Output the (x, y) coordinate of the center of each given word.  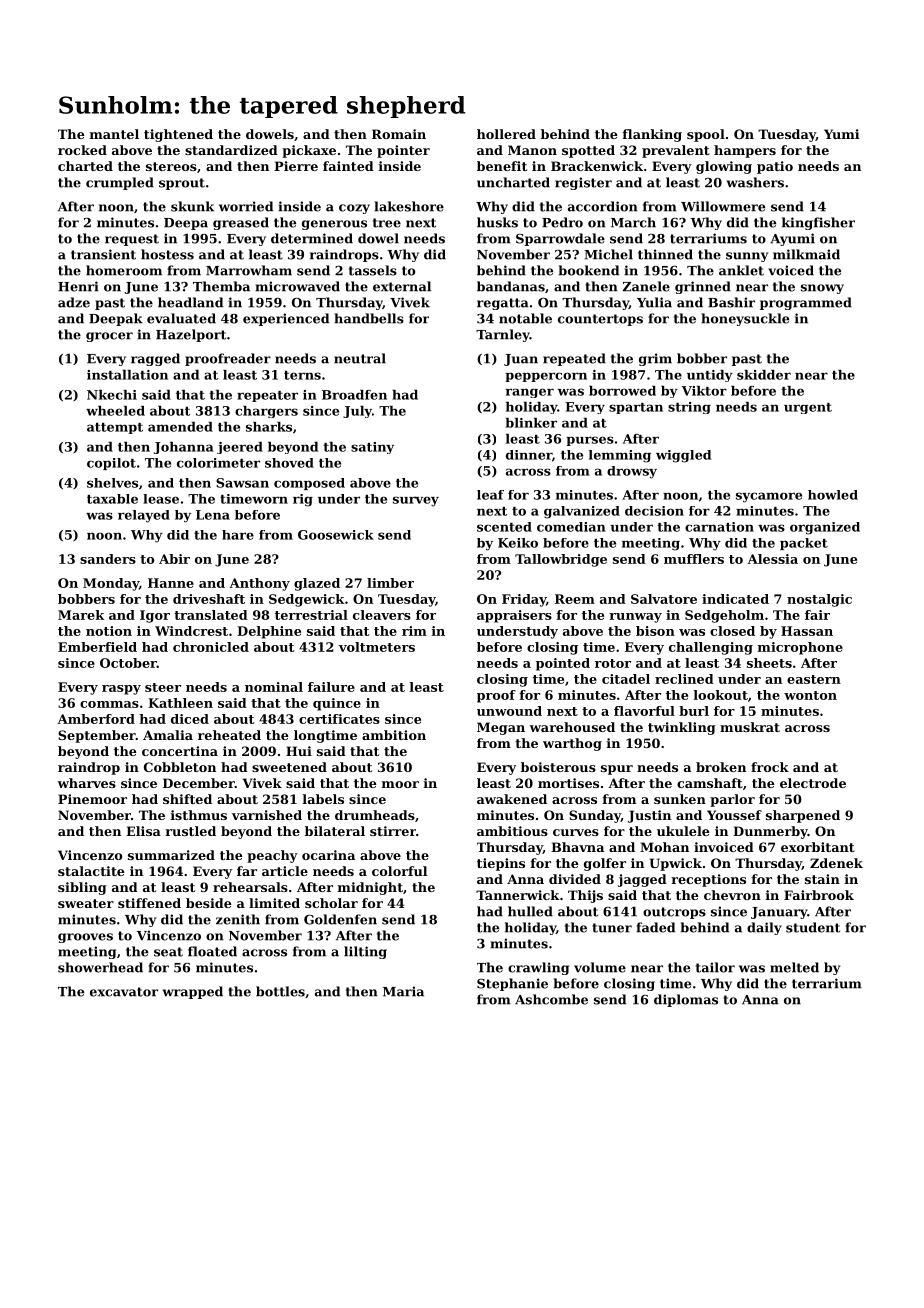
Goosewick (336, 535)
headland (190, 302)
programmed (806, 303)
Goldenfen (340, 919)
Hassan (807, 631)
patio (775, 167)
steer (163, 687)
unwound (509, 711)
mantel (114, 134)
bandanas (511, 286)
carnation (719, 527)
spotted (588, 151)
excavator (124, 992)
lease (161, 499)
